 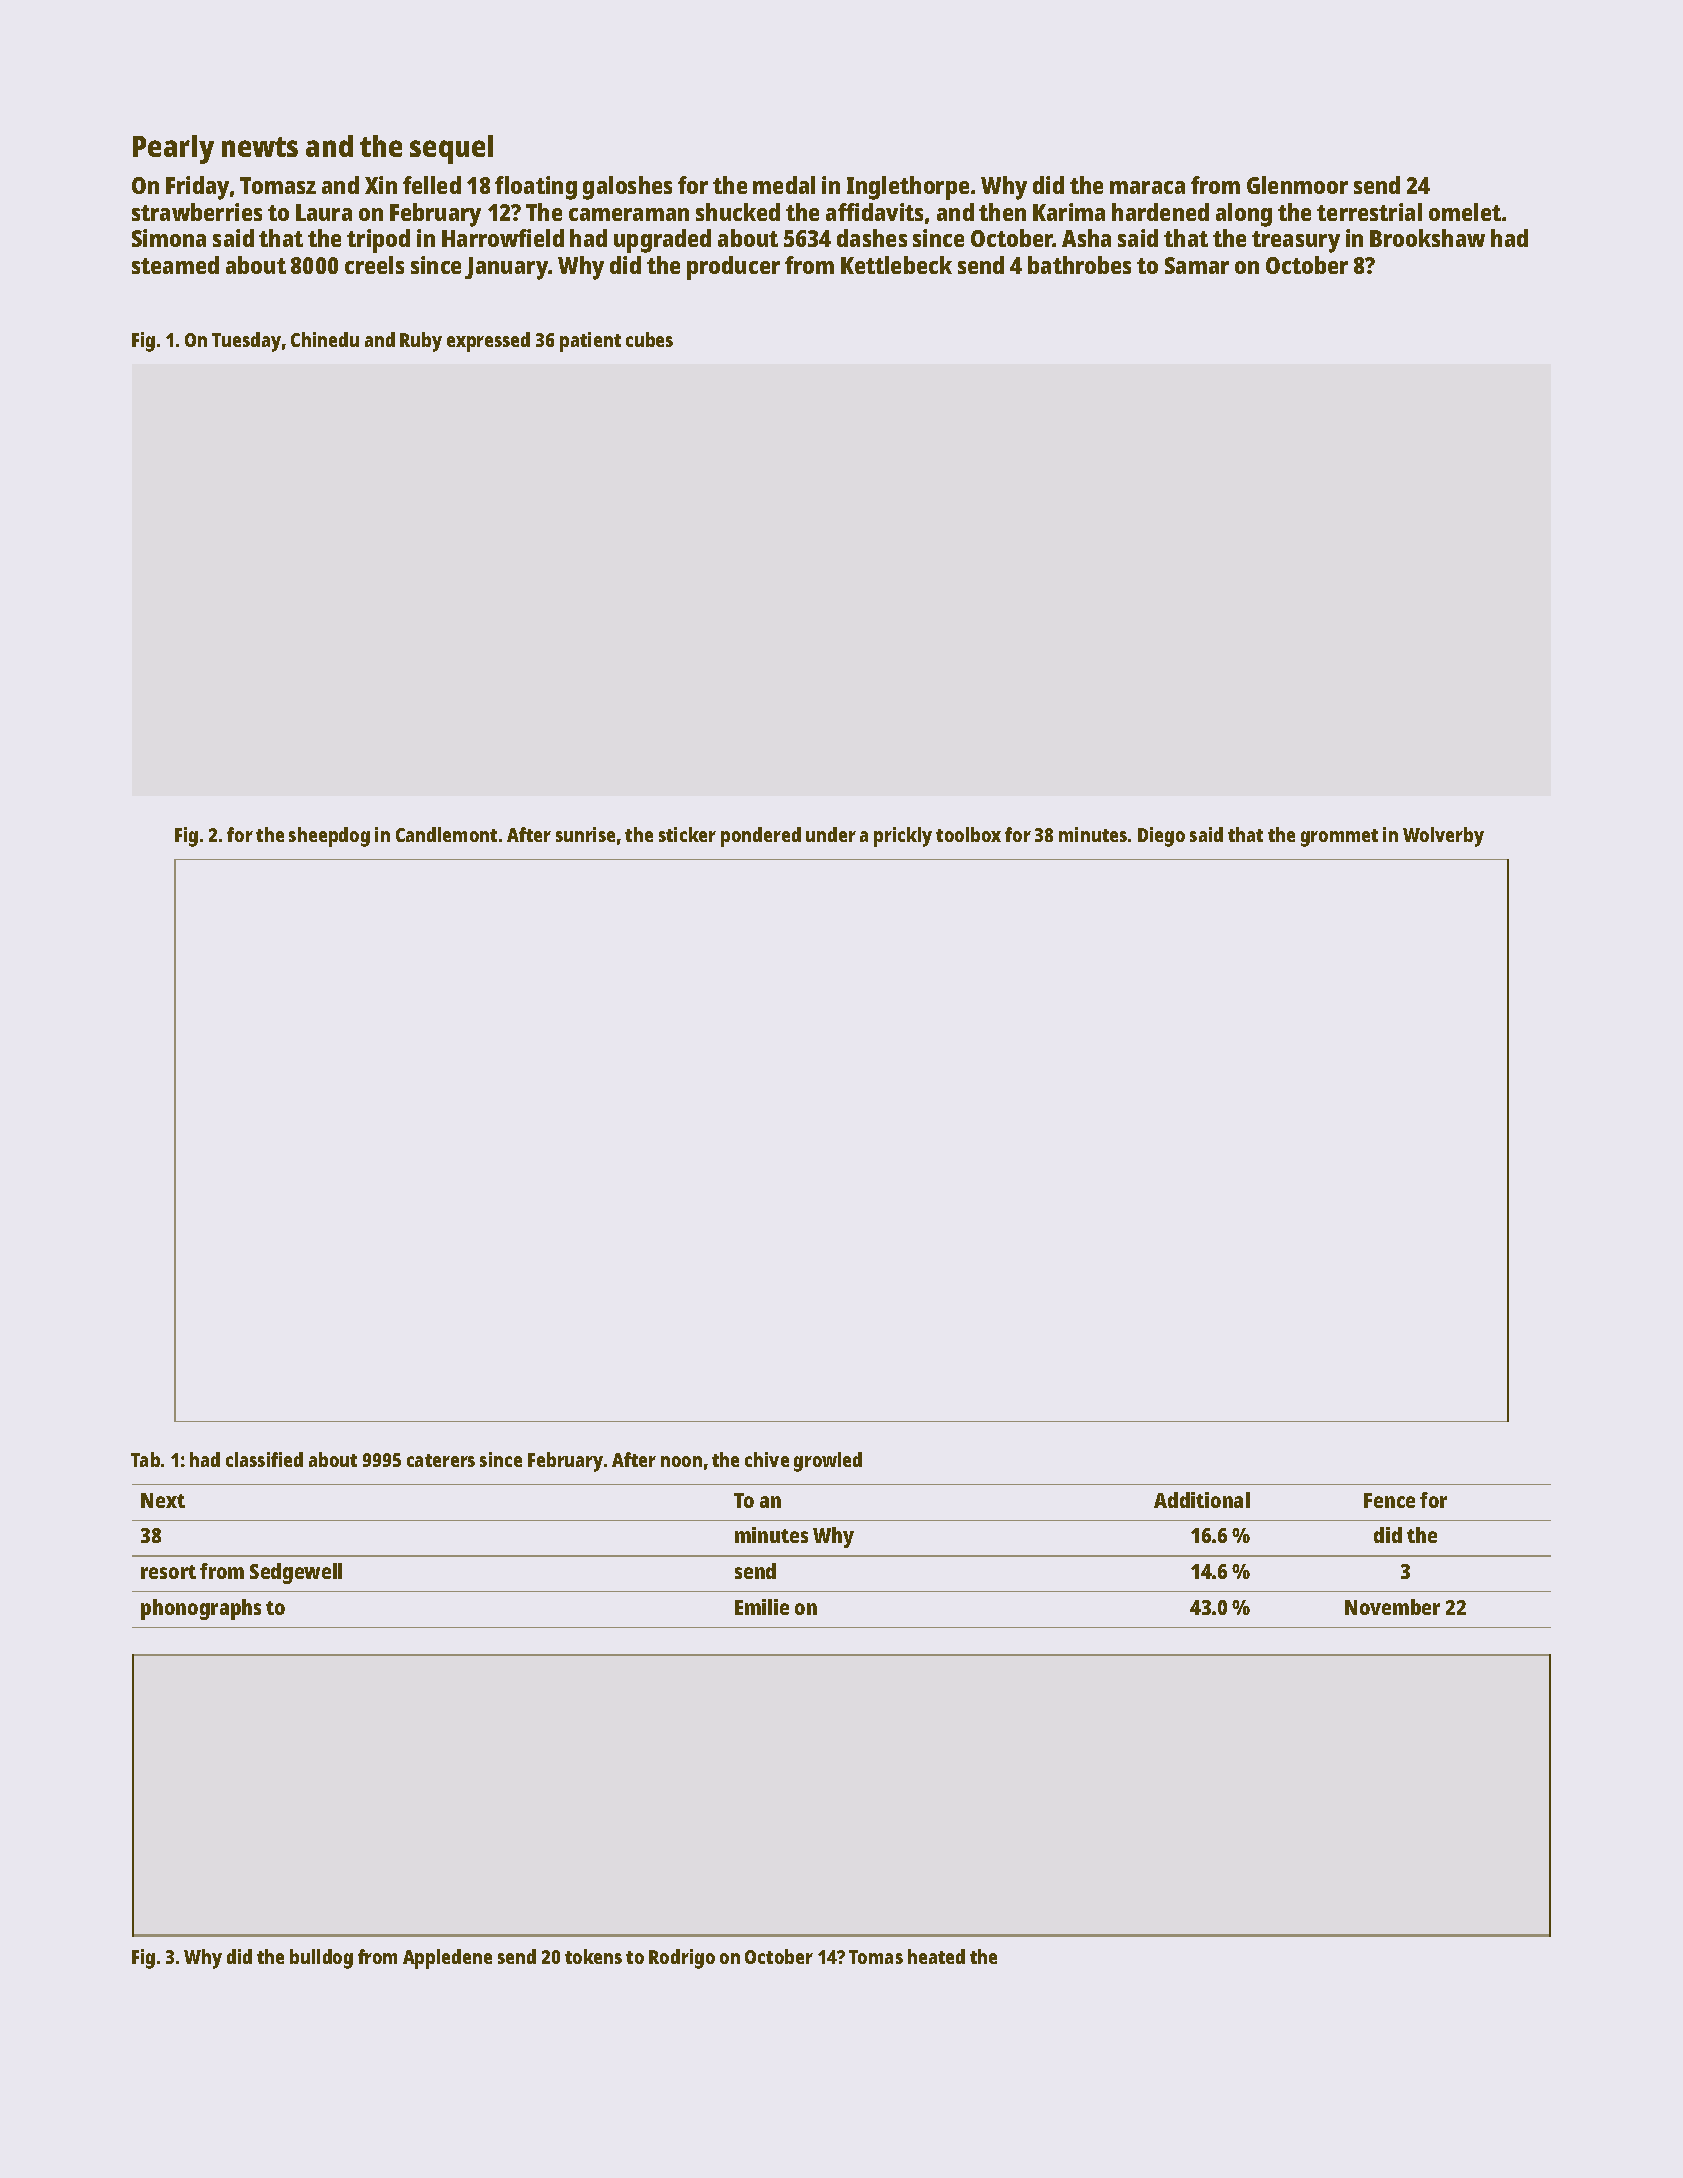 What do you see at coordinates (1427, 238) in the document?
I see `Brookshaw` at bounding box center [1427, 238].
